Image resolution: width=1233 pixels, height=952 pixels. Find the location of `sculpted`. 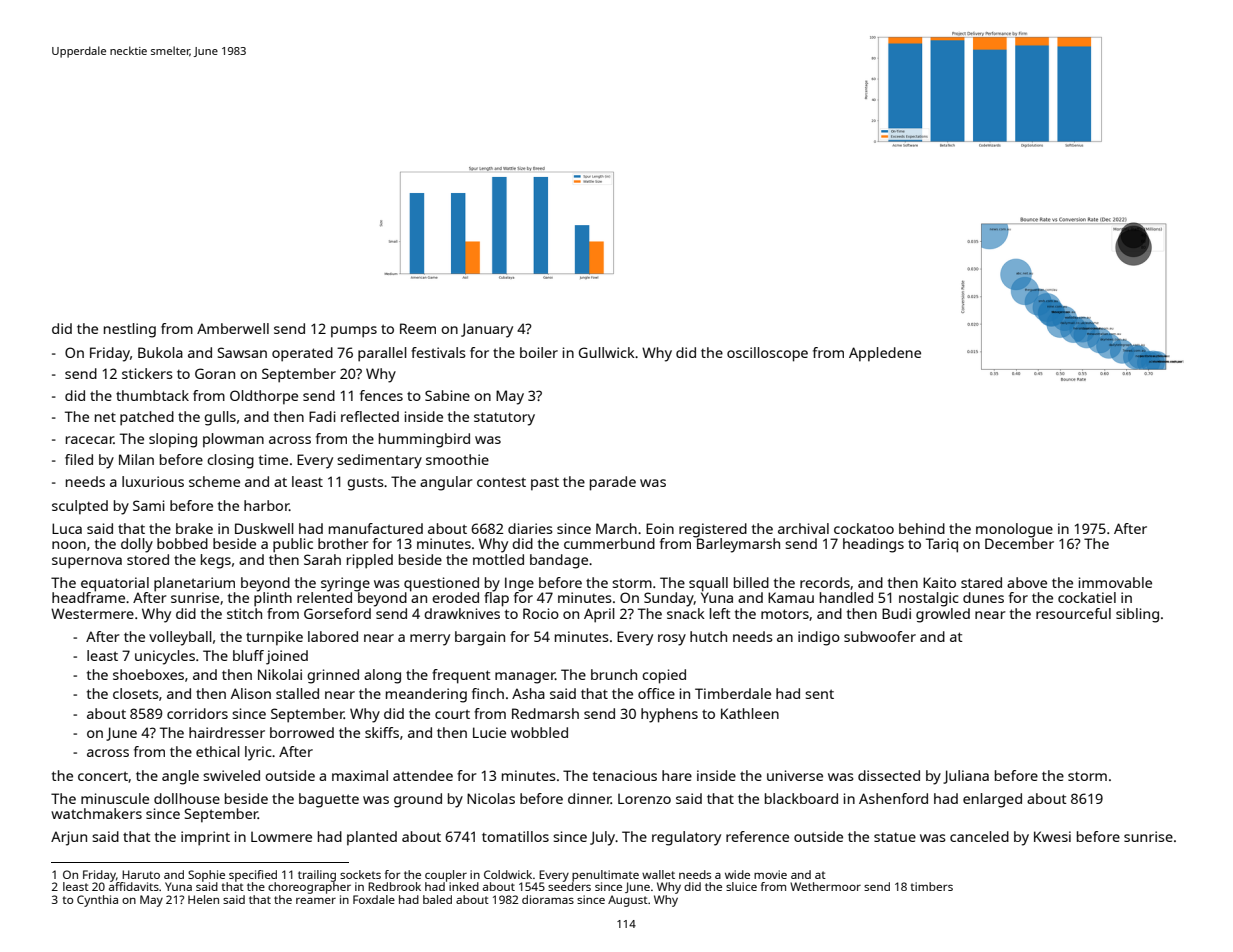

sculpted is located at coordinates (80, 507).
